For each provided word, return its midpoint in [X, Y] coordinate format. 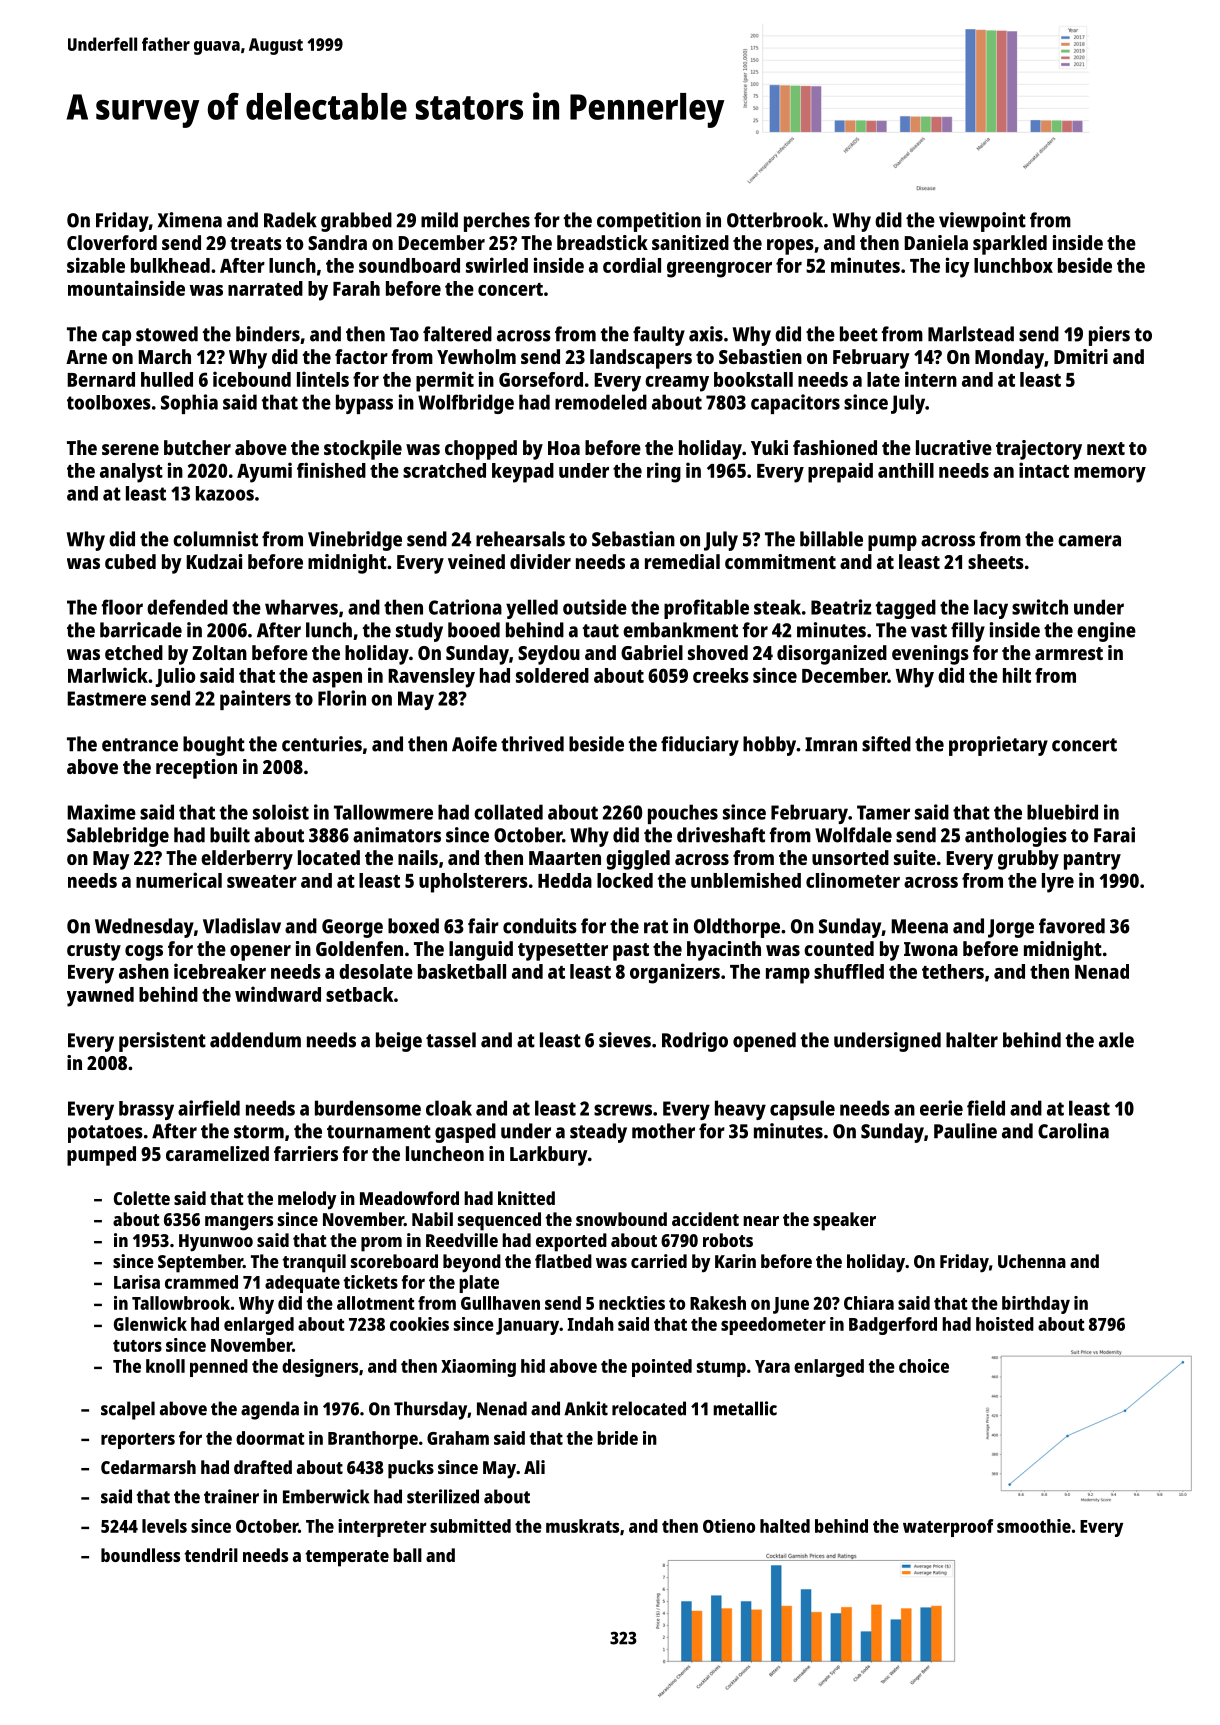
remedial [682, 561]
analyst [131, 473]
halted [785, 1526]
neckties [632, 1303]
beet [859, 334]
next [1106, 448]
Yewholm [476, 356]
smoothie [1034, 1526]
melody [307, 1200]
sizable [96, 265]
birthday [1036, 1305]
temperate [347, 1558]
